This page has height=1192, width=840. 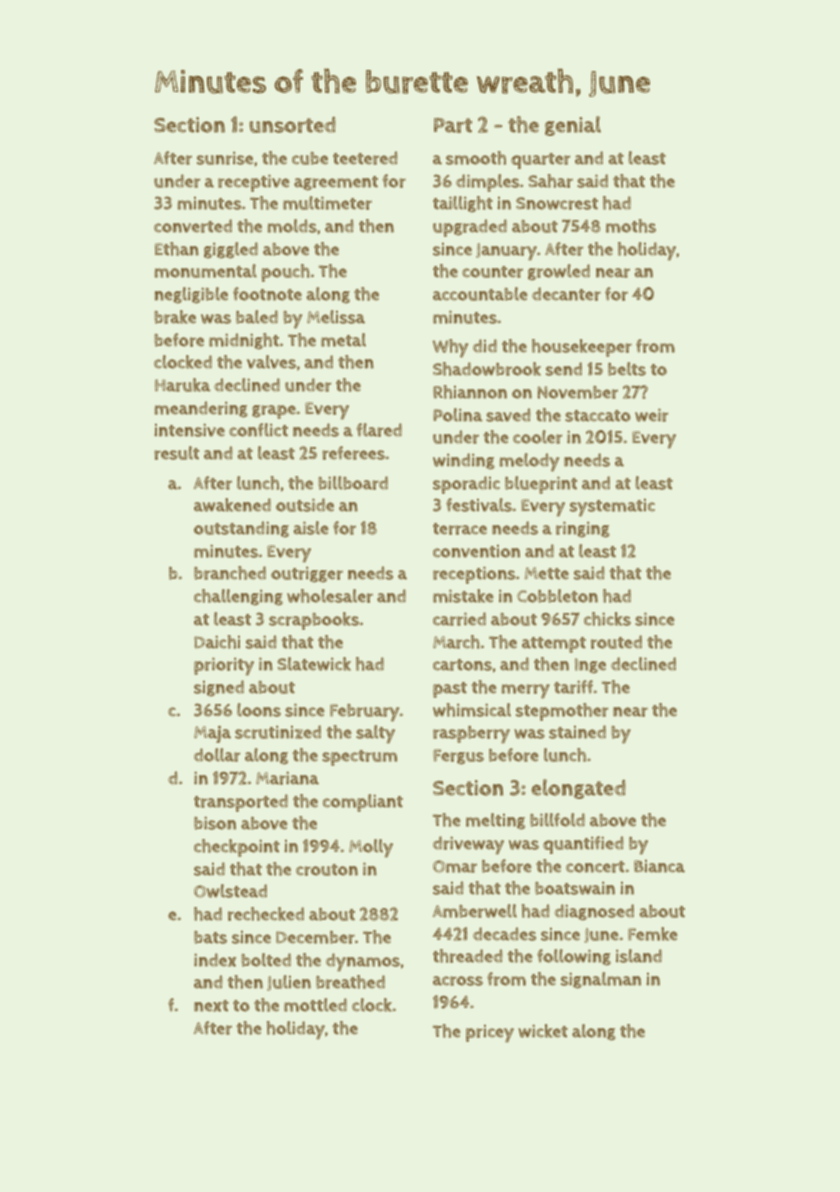 What do you see at coordinates (573, 126) in the page?
I see `genial` at bounding box center [573, 126].
